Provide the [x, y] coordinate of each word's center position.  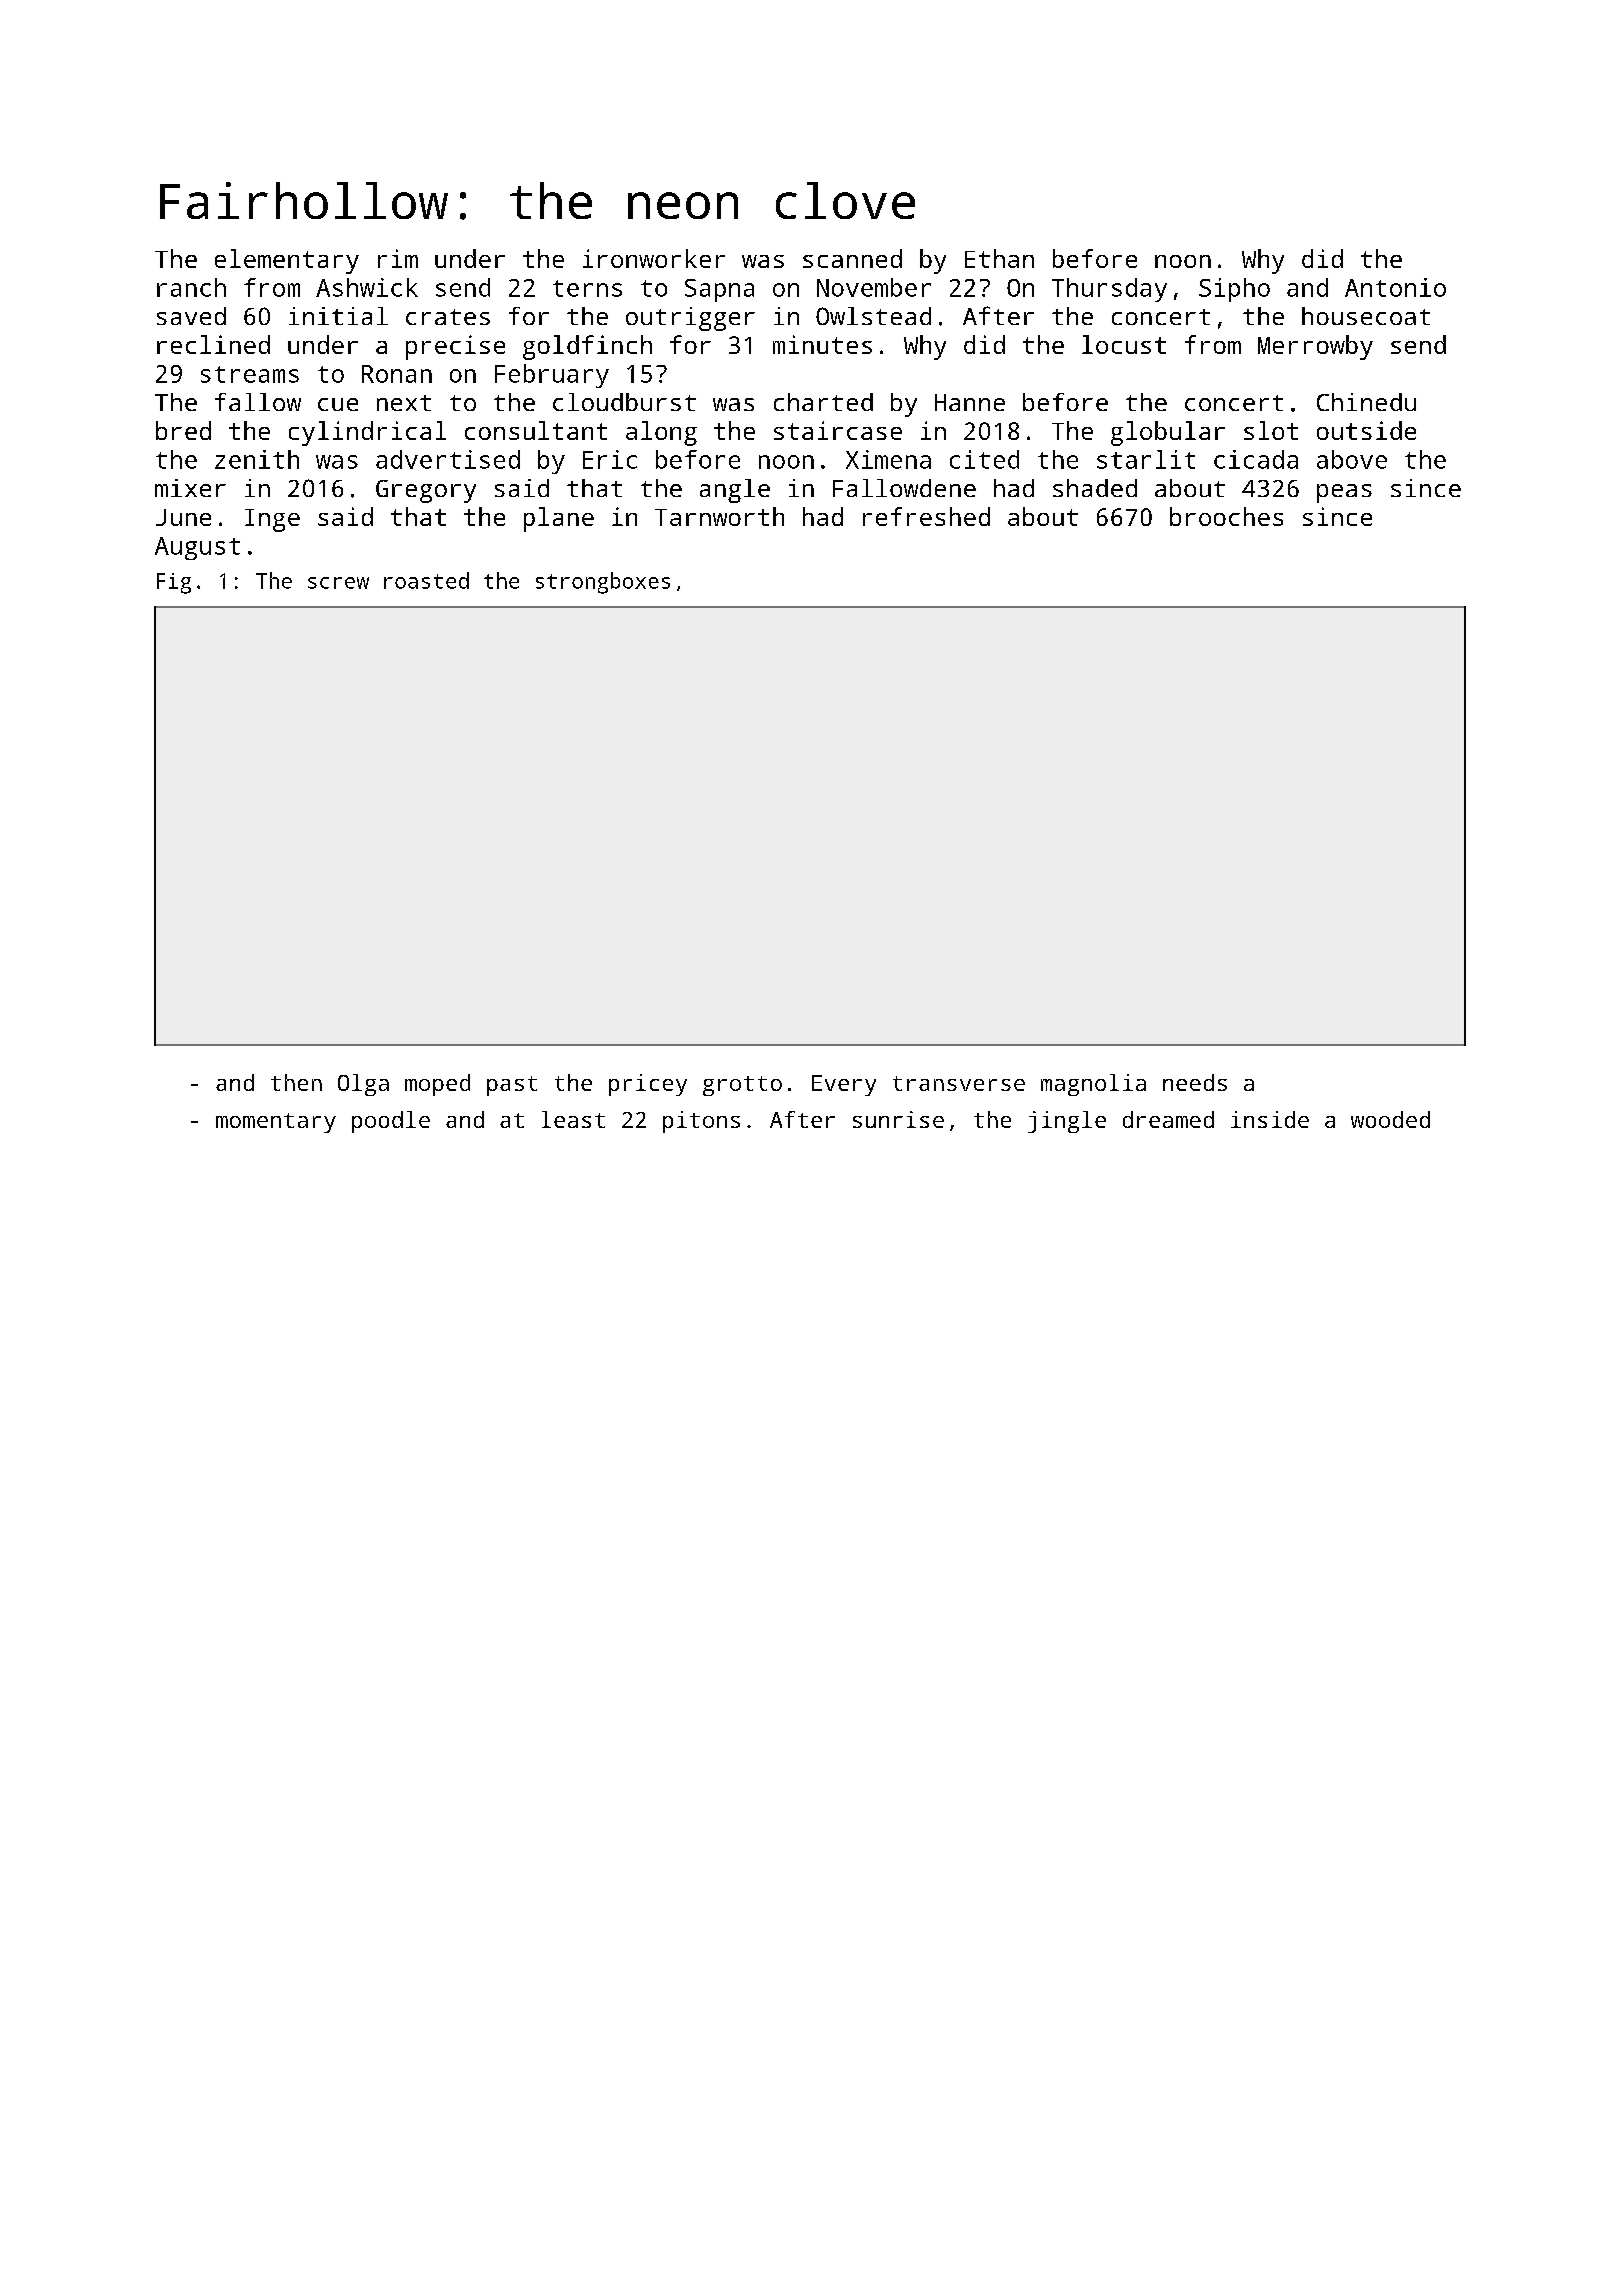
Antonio [1395, 287]
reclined [213, 344]
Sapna [719, 290]
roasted [426, 580]
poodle [391, 1122]
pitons [701, 1122]
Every [844, 1085]
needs [1195, 1082]
